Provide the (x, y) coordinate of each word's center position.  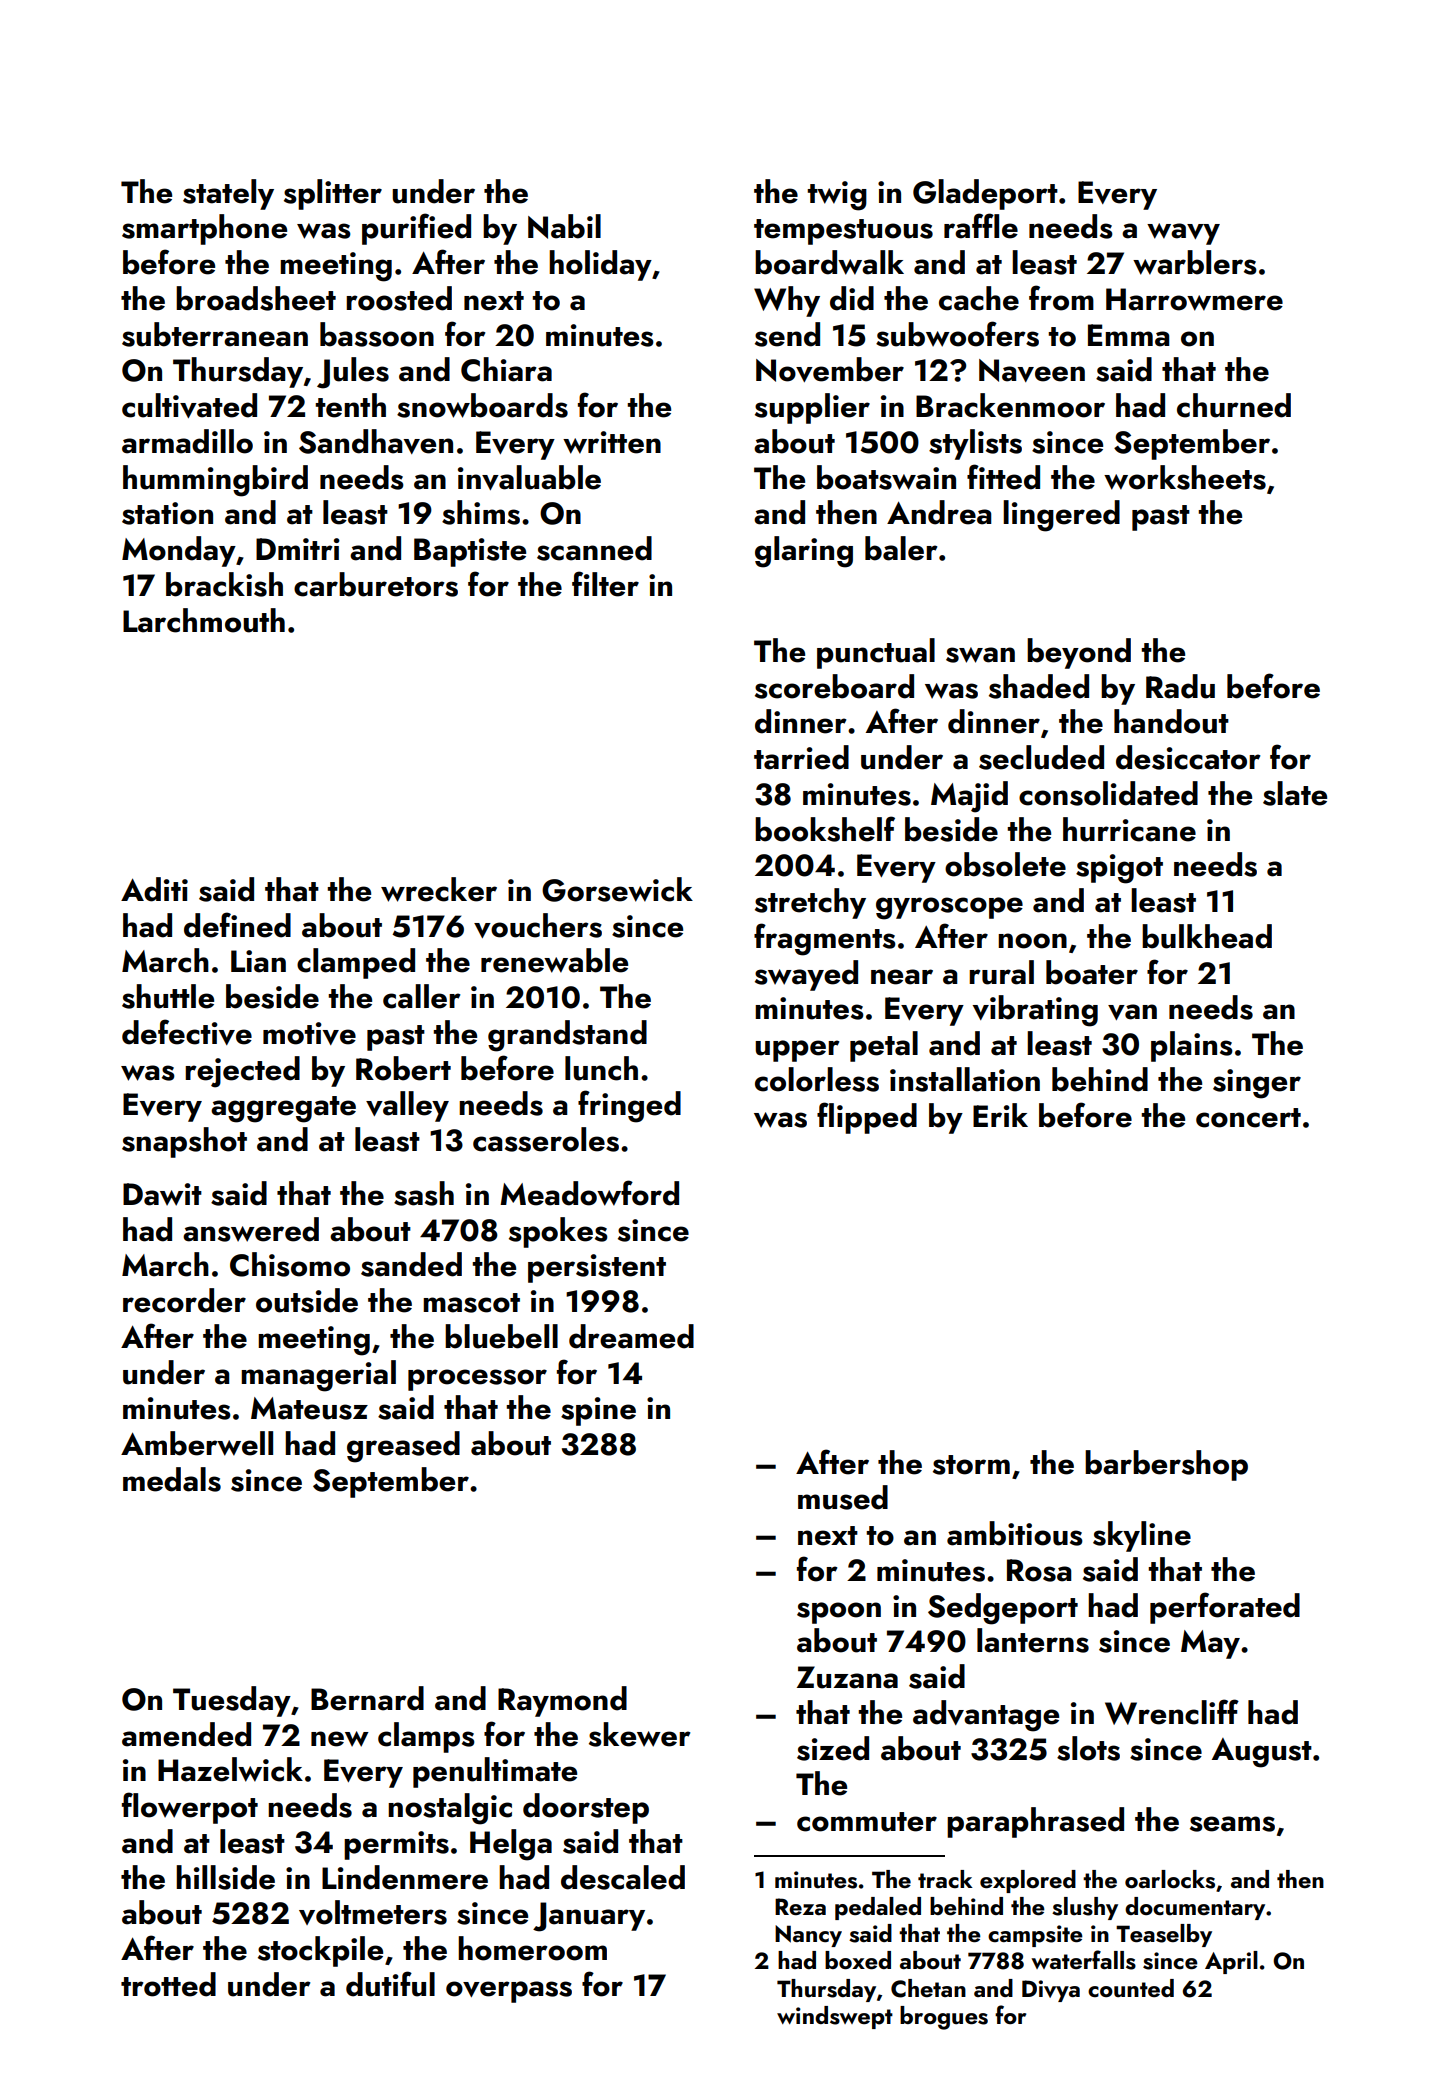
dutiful (390, 1984)
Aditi (154, 889)
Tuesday (232, 1701)
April (1231, 1962)
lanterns (1033, 1640)
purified (416, 229)
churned (1234, 405)
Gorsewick (617, 889)
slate (1295, 793)
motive (309, 1033)
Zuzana (847, 1677)
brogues (944, 2018)
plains (1192, 1046)
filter (605, 584)
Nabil (564, 226)
